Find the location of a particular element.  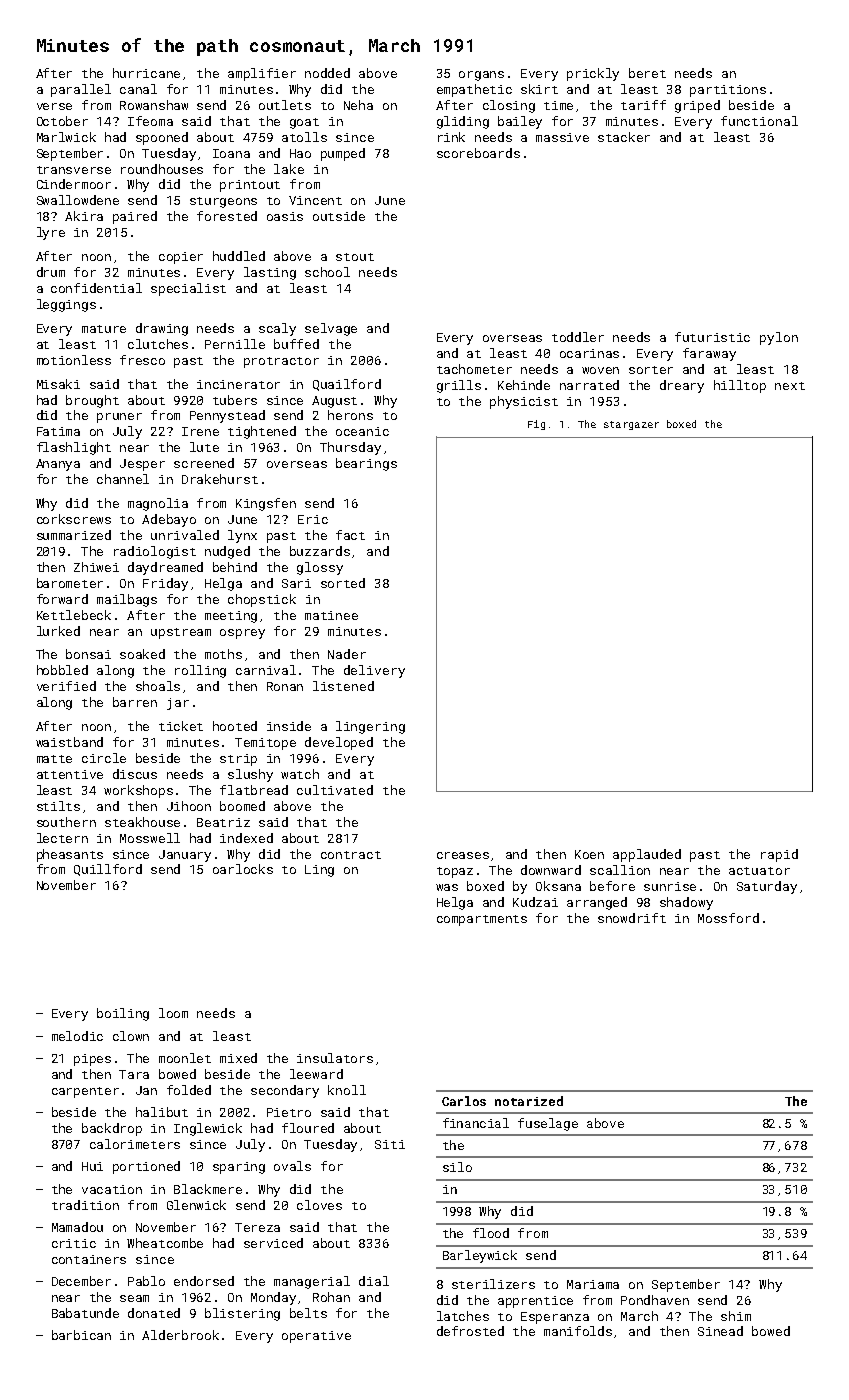

Ioana is located at coordinates (231, 153).
